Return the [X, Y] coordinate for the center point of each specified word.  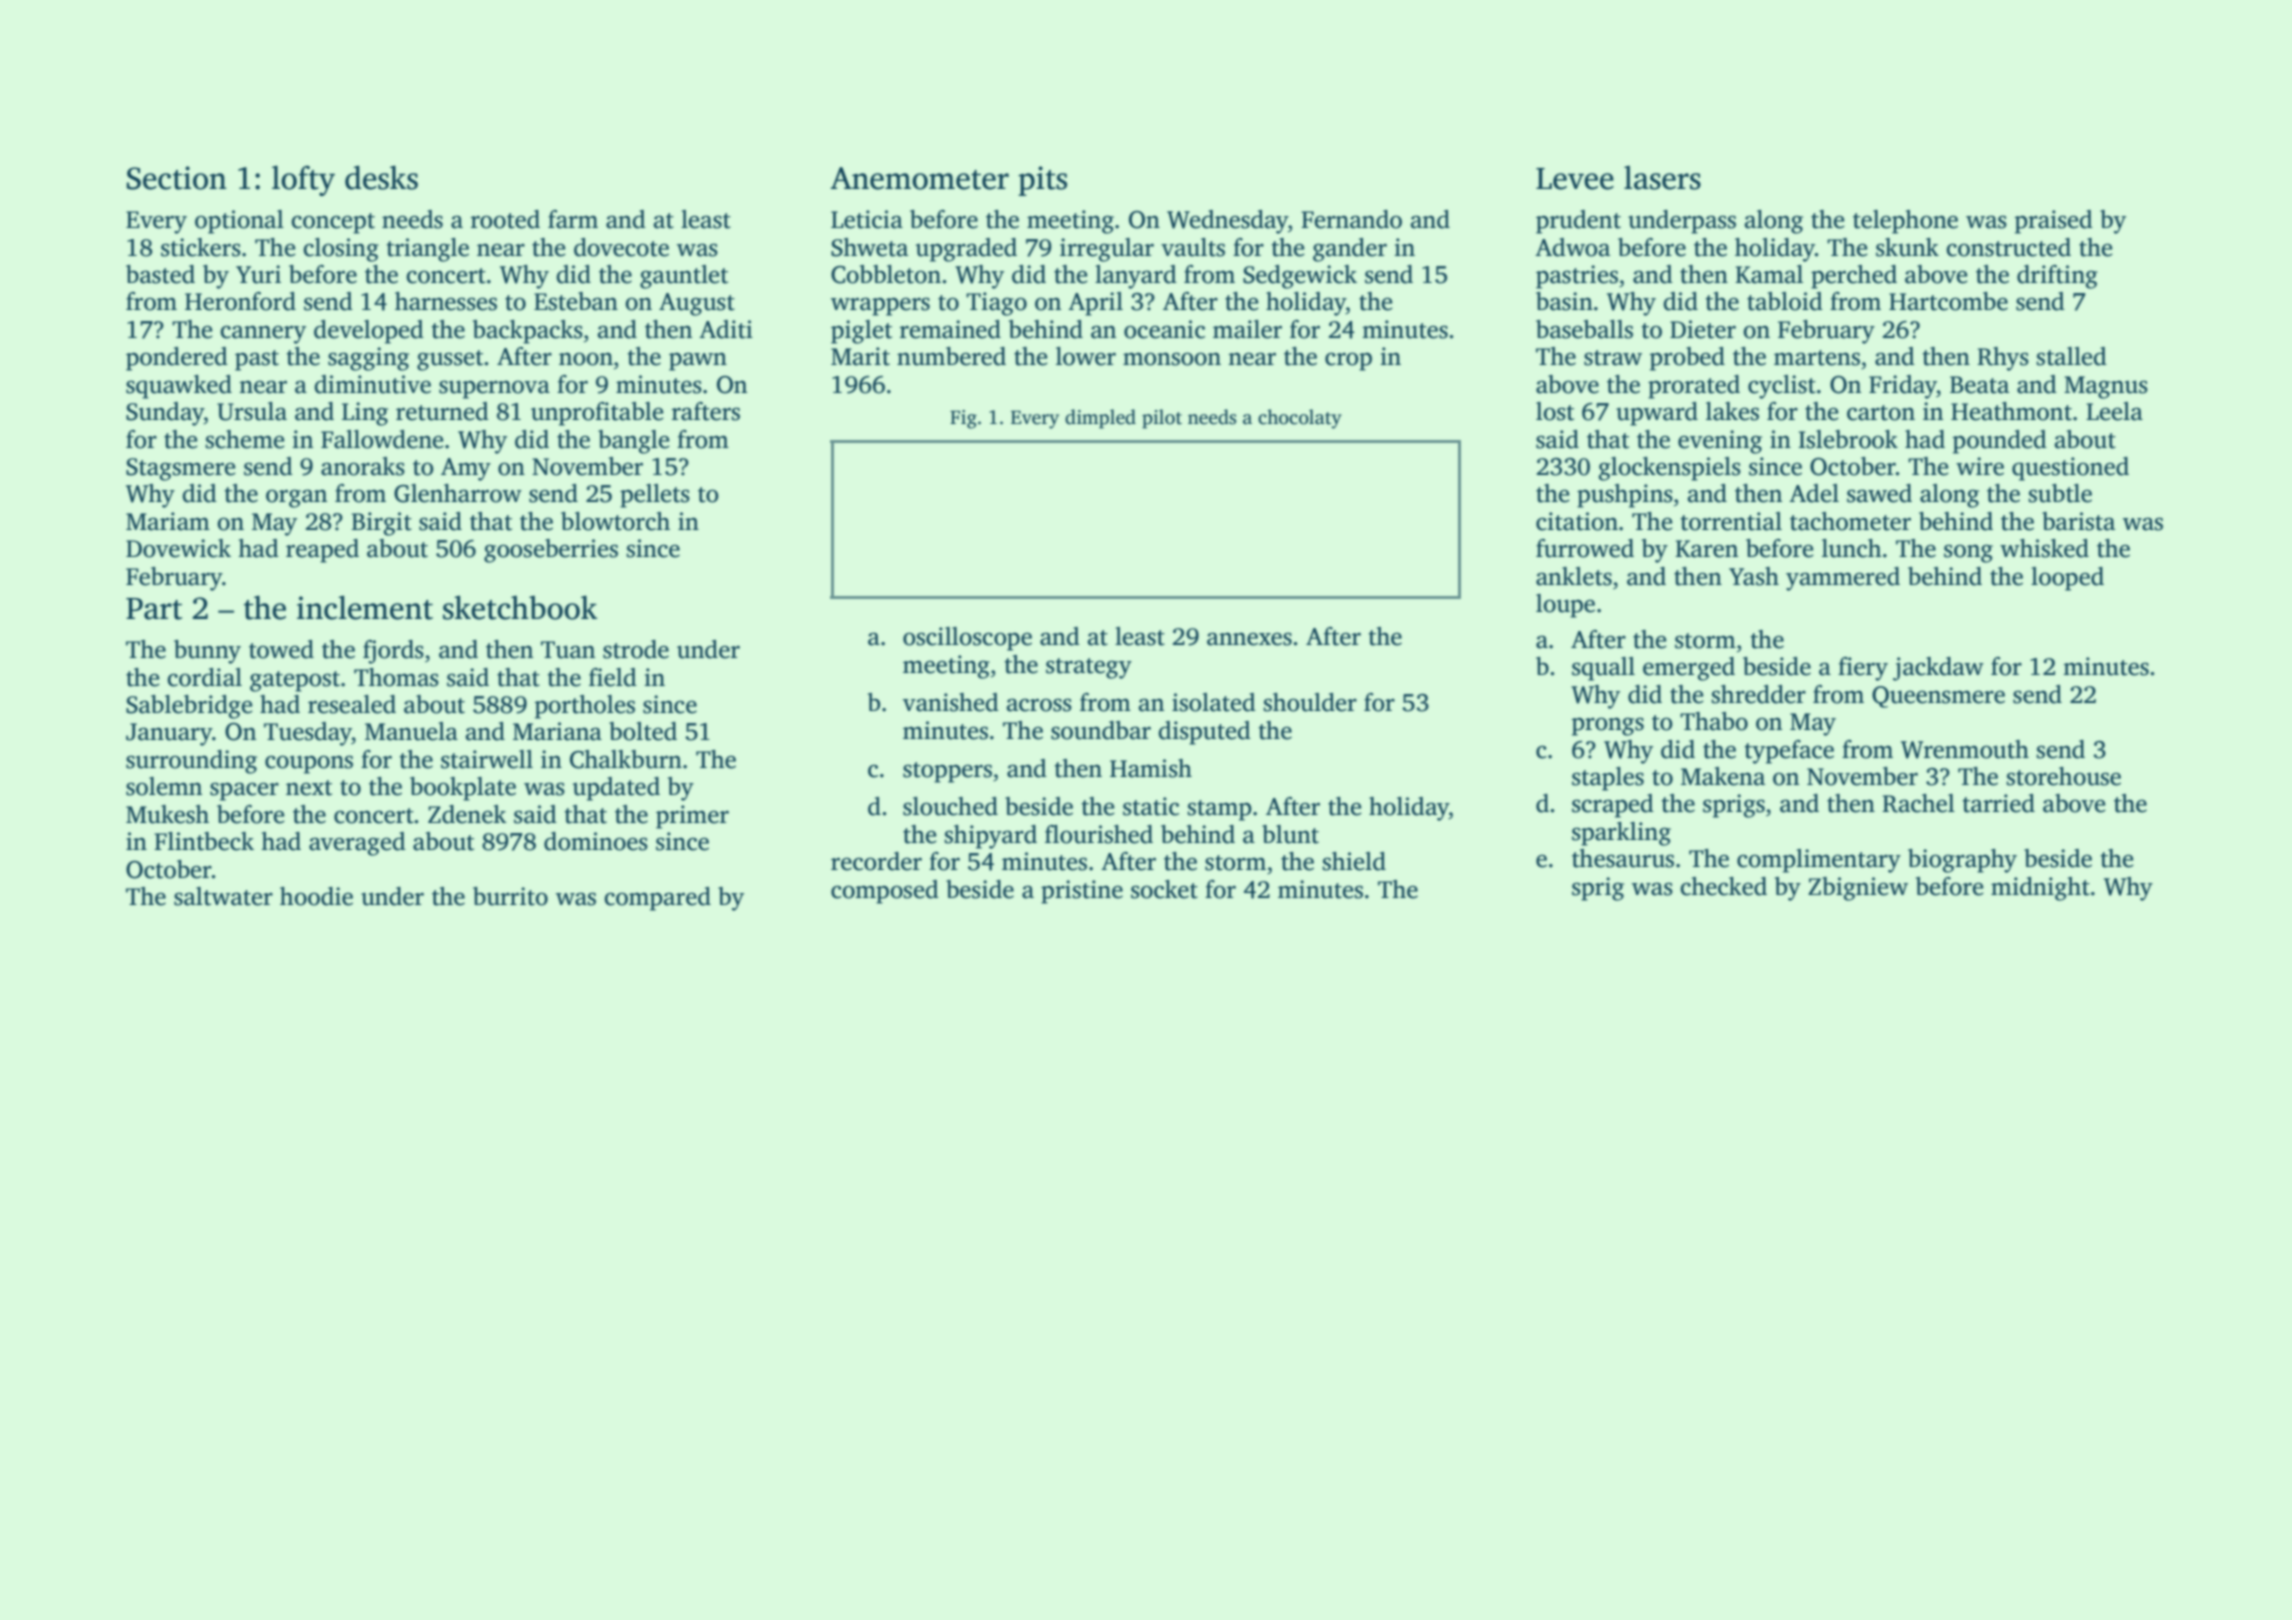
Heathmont [2011, 411]
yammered [1843, 579]
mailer [1247, 329]
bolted [643, 731]
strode [636, 649]
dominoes [596, 841]
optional [239, 222]
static [1151, 806]
